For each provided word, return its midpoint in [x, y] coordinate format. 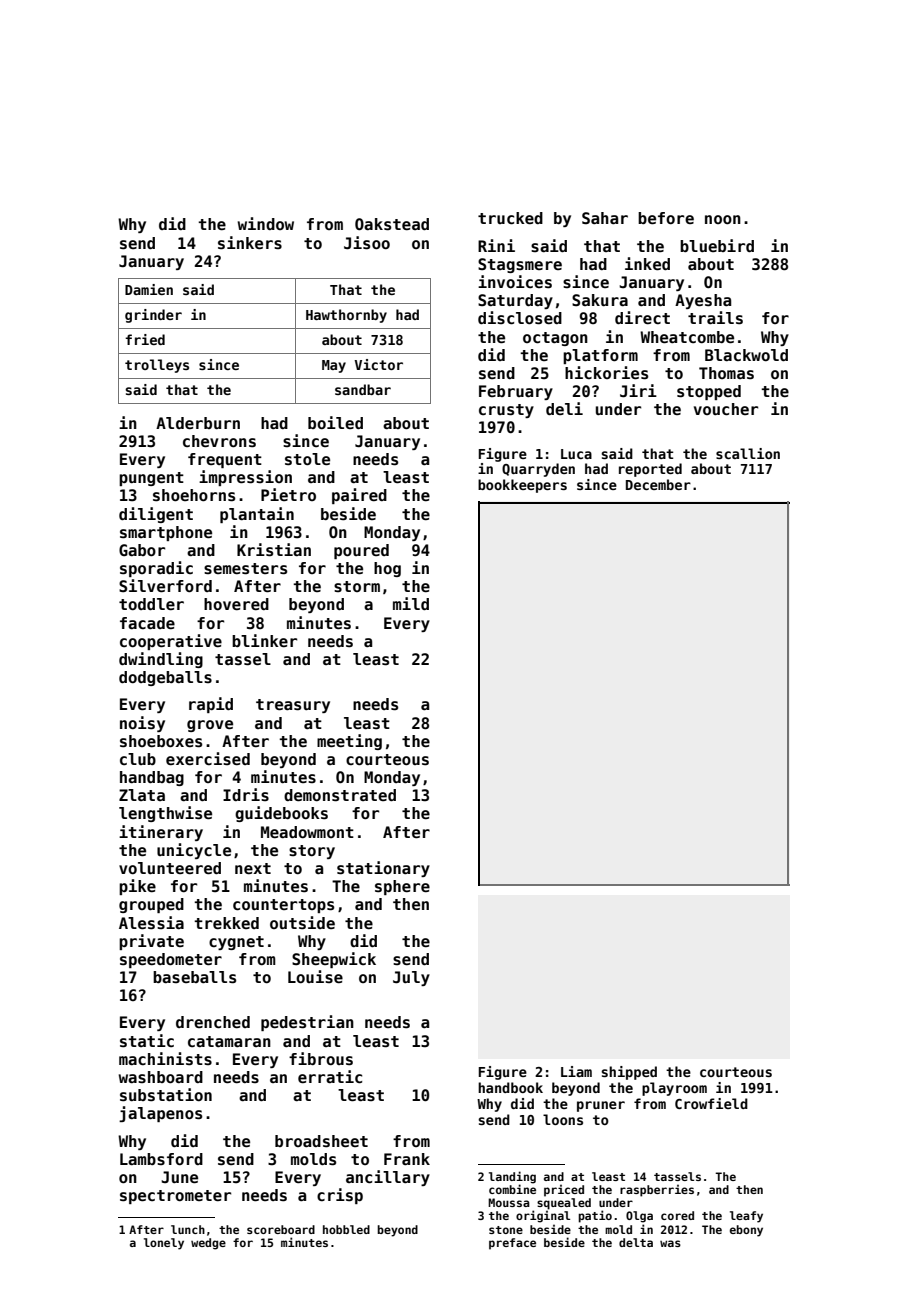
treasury [293, 706]
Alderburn [198, 423]
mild [411, 603]
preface [512, 1244]
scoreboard [281, 1229]
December [658, 484]
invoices [515, 282]
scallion [748, 453]
